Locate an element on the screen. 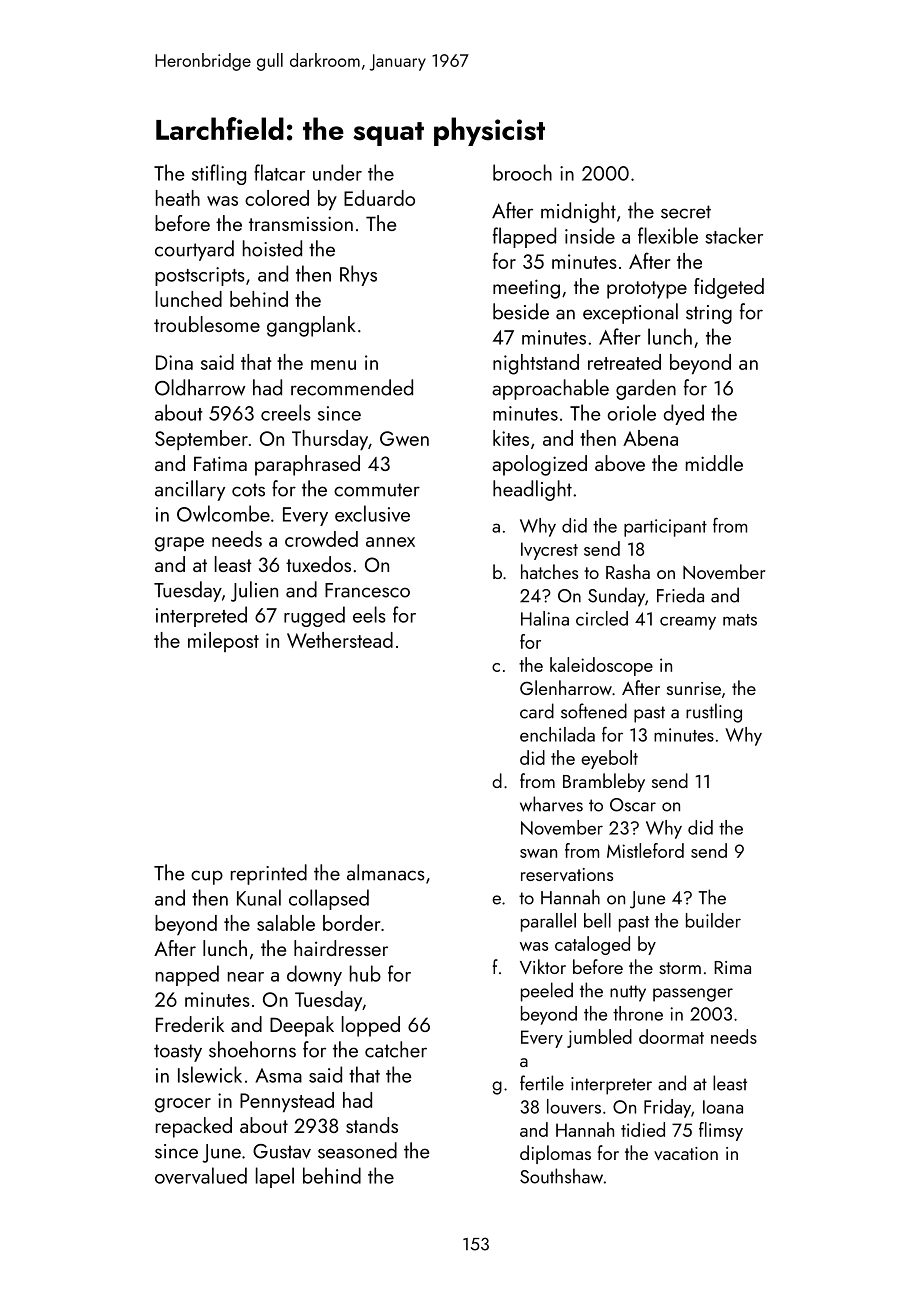 The height and width of the screenshot is (1311, 924). Ivycrest is located at coordinates (549, 551).
